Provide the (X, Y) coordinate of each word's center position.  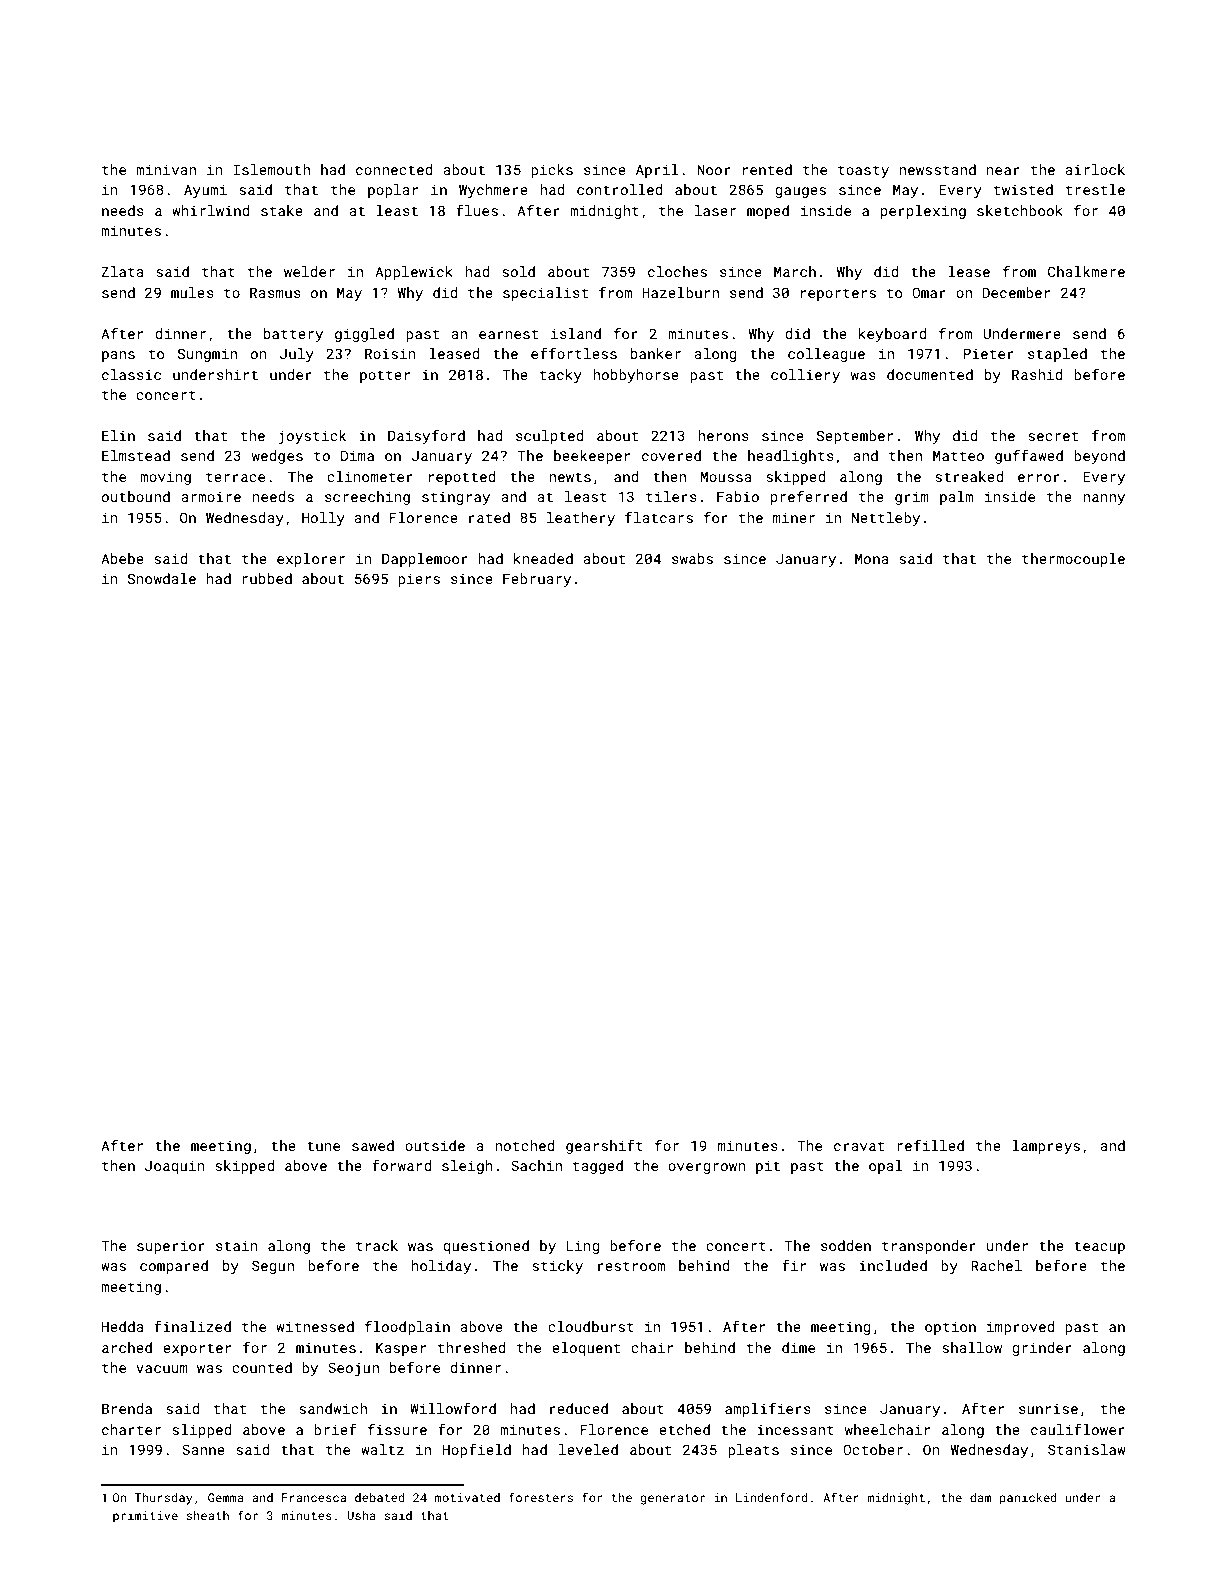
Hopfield (477, 1451)
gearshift (604, 1147)
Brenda (127, 1408)
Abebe (122, 558)
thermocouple (1073, 560)
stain (237, 1245)
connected (394, 169)
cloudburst (591, 1326)
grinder (1042, 1349)
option (950, 1328)
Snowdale (162, 578)
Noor (714, 169)
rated (489, 517)
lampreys (1046, 1147)
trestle (1095, 189)
